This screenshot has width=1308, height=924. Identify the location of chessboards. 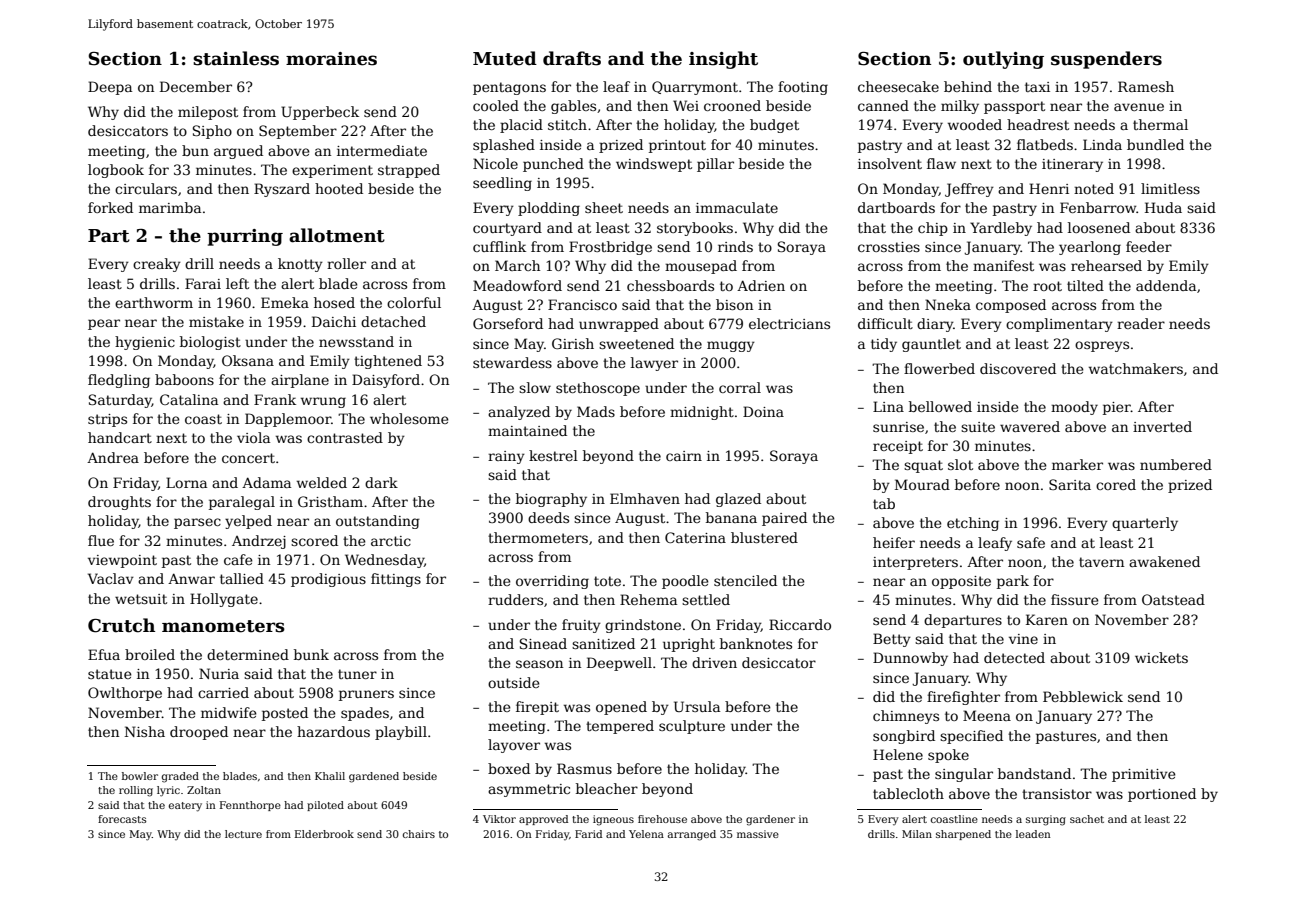
(670, 285).
